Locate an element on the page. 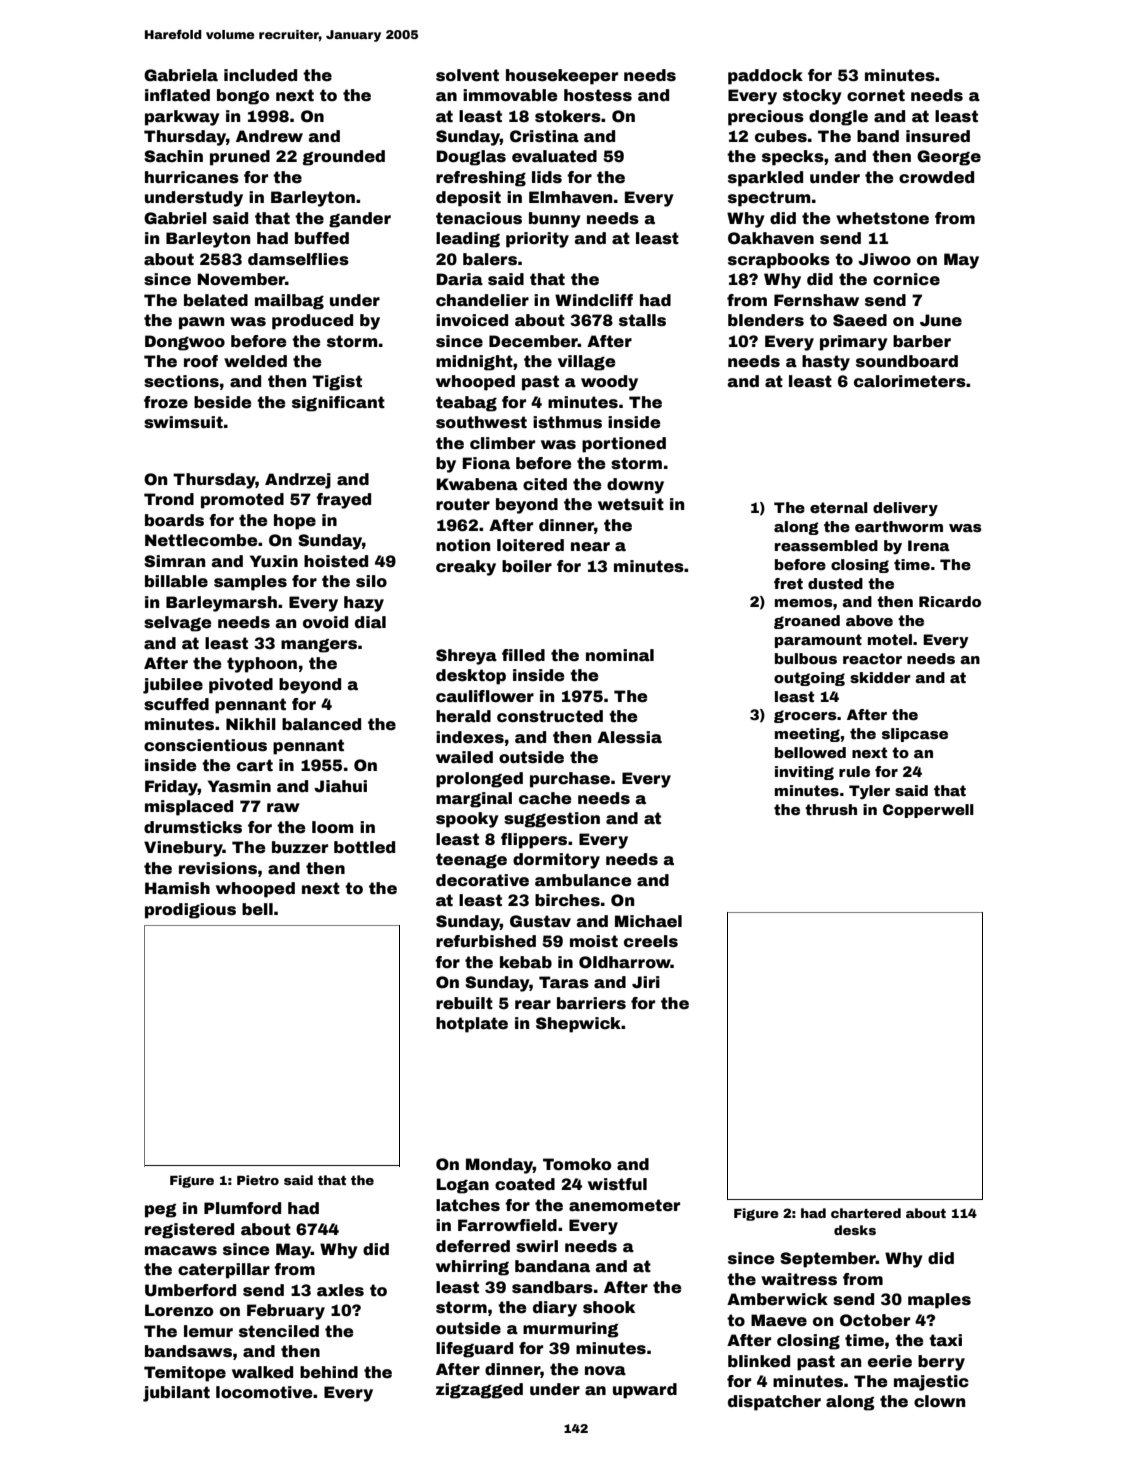 The height and width of the document is (1458, 1127). prodigious is located at coordinates (190, 911).
